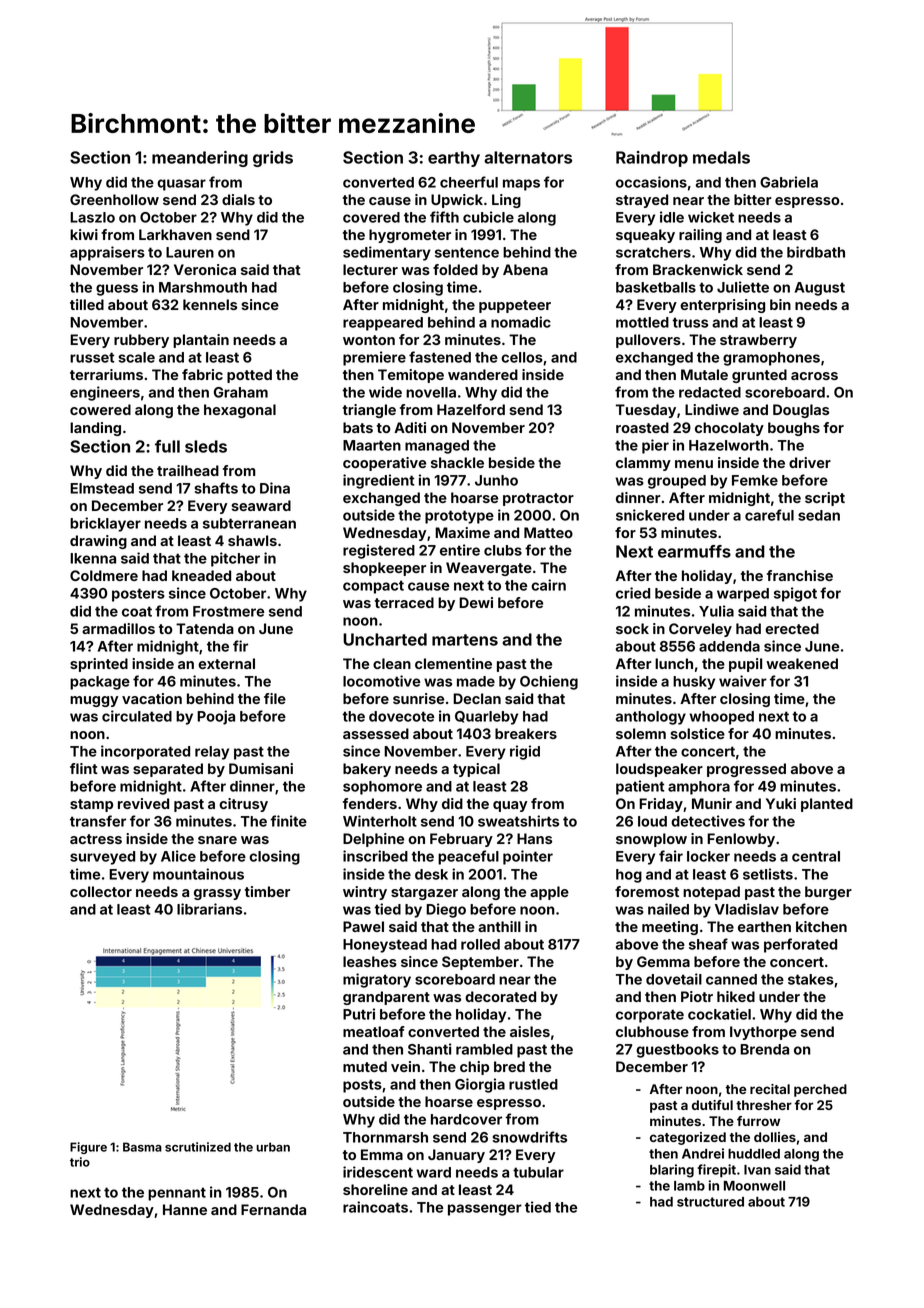 The image size is (924, 1308). I want to click on driver, so click(810, 462).
